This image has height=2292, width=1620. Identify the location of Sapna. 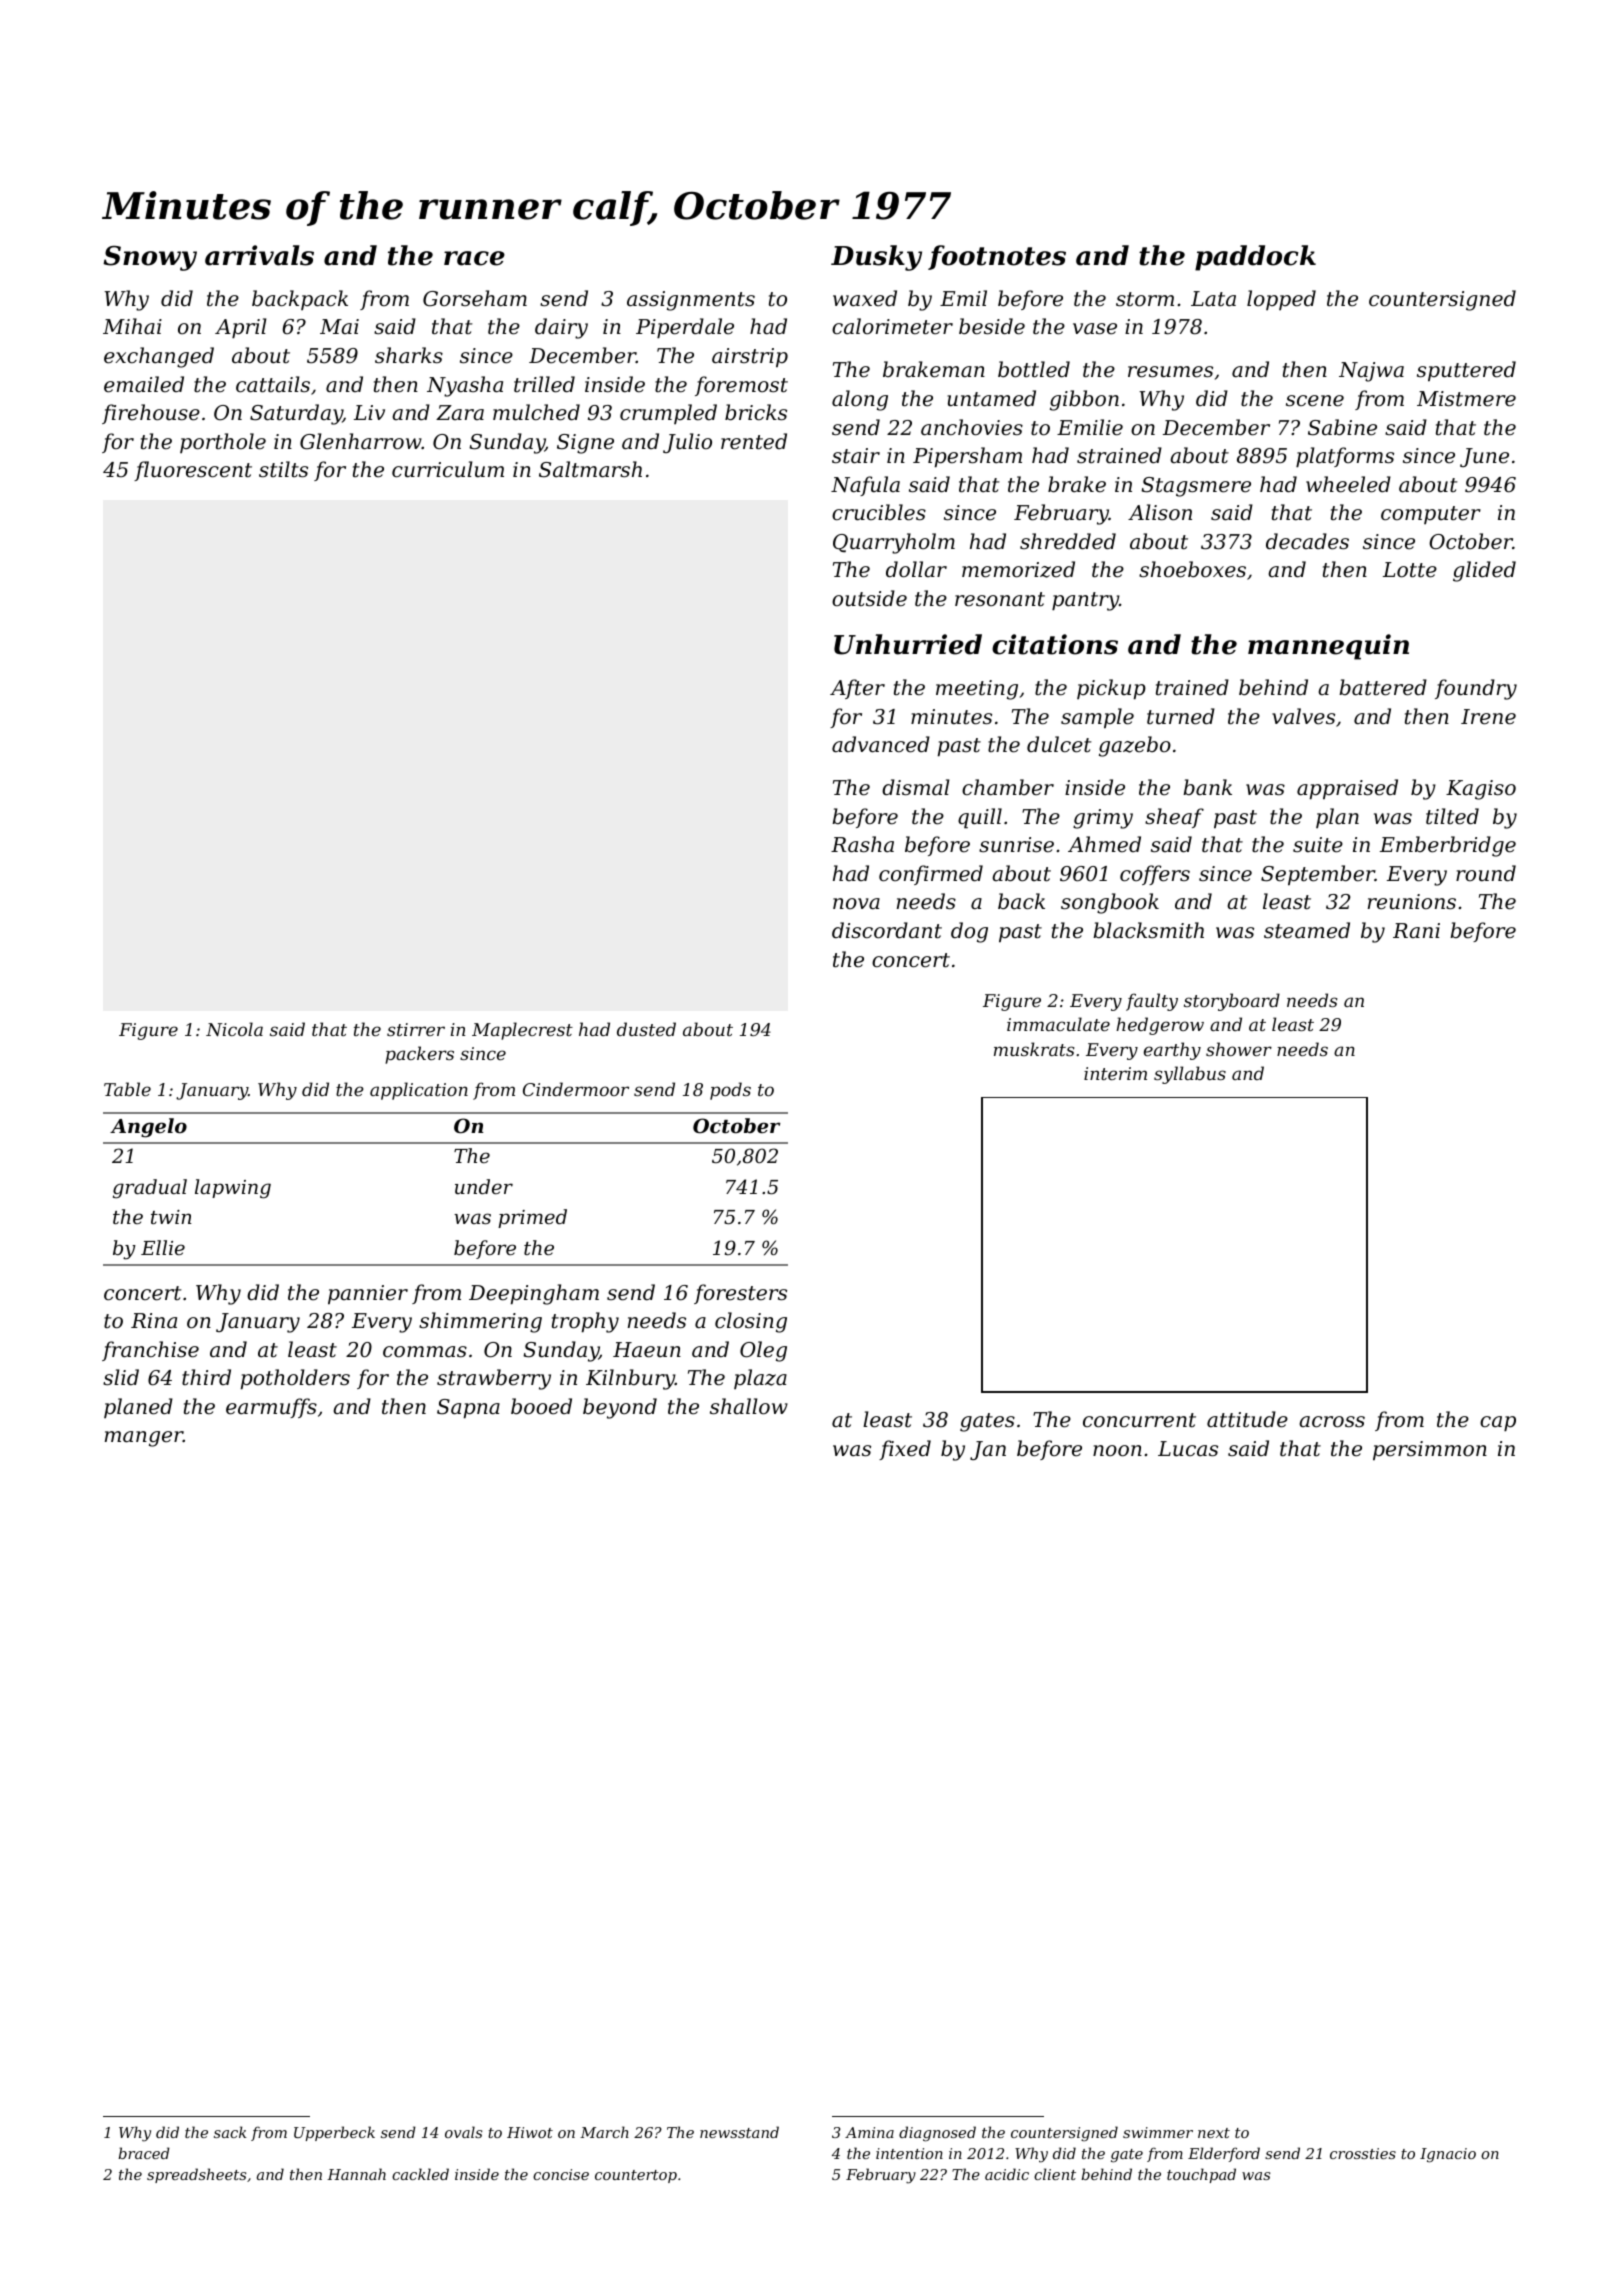
(468, 1409).
